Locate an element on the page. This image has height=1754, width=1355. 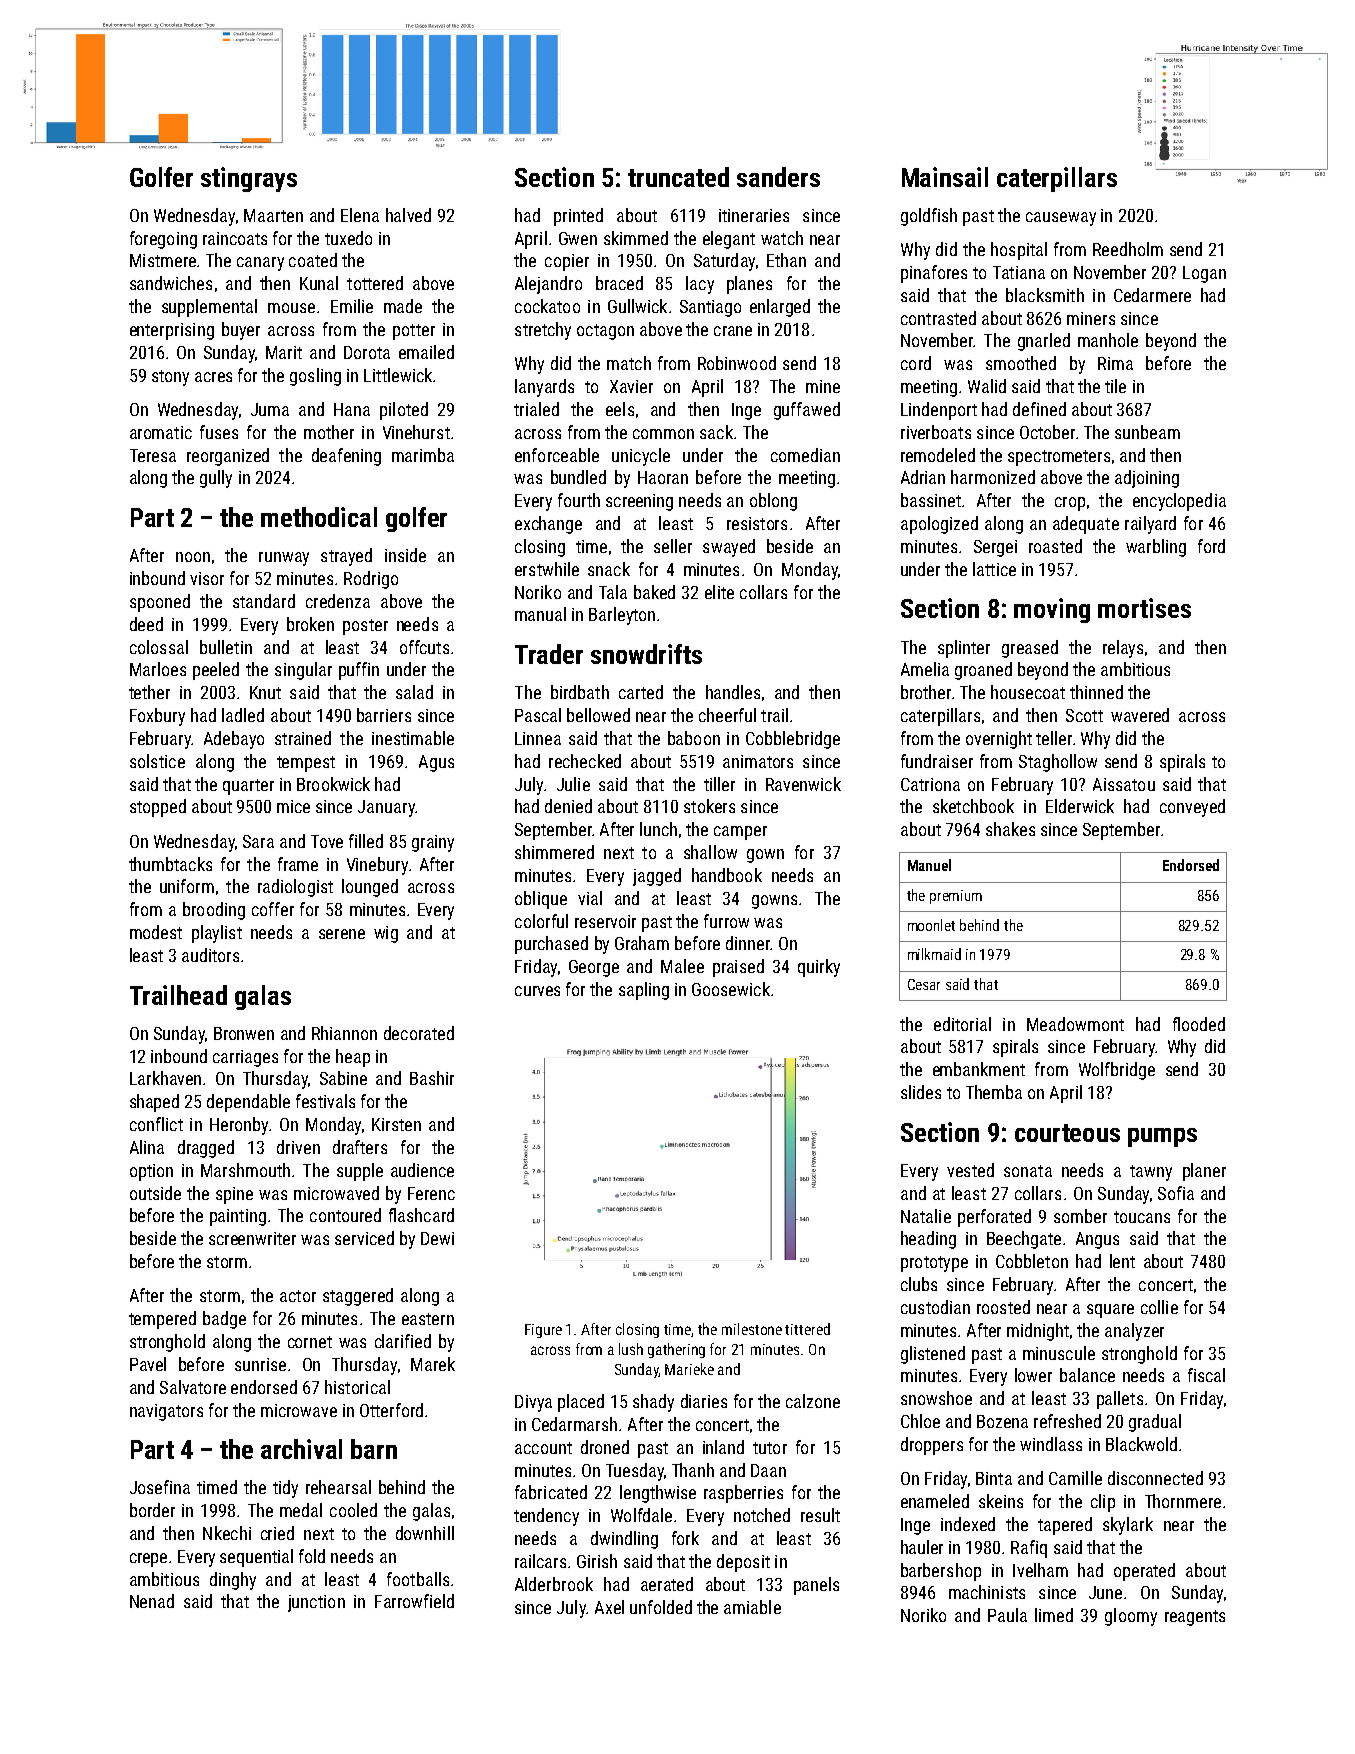
strained is located at coordinates (303, 738).
